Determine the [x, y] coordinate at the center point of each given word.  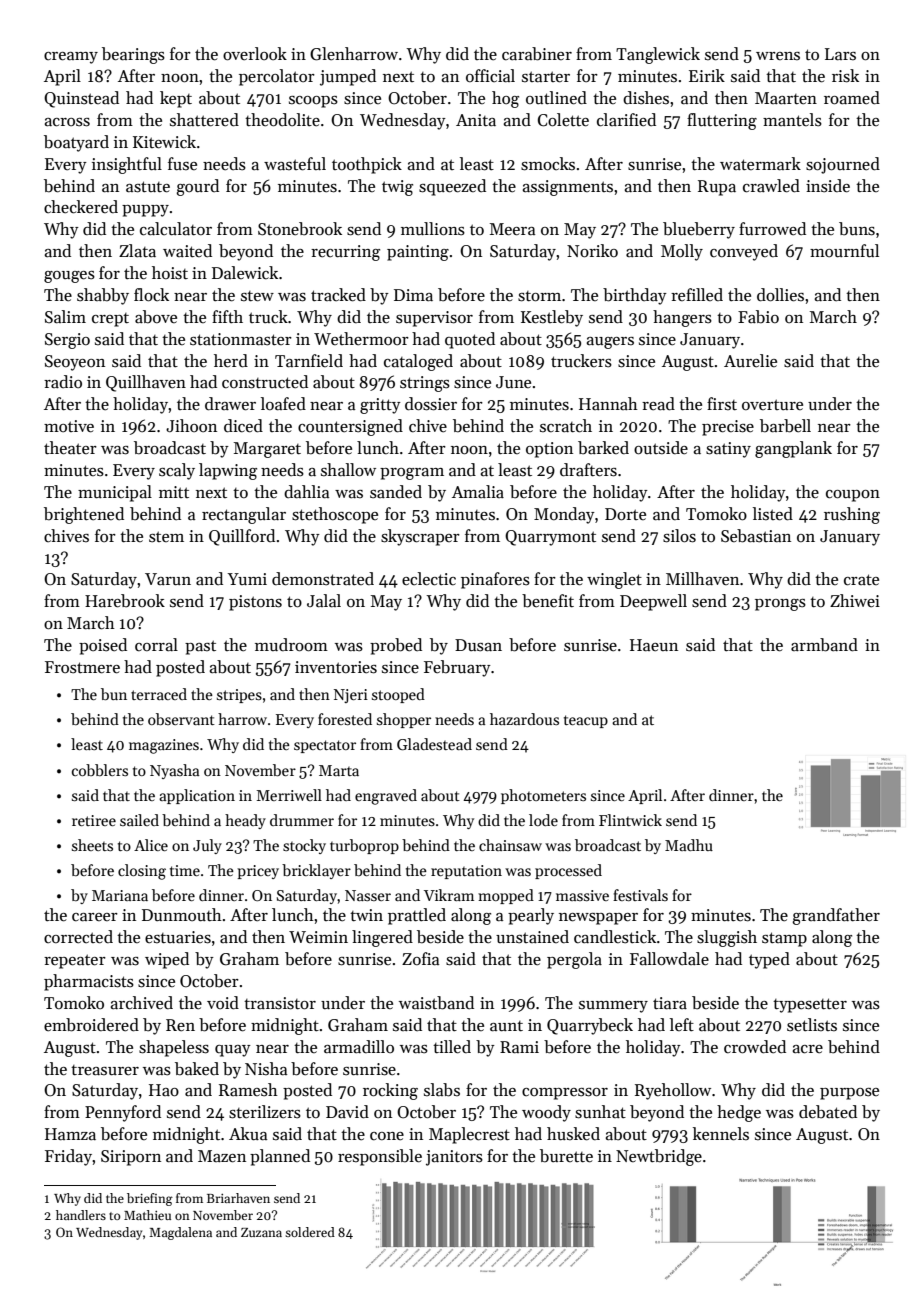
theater [70, 448]
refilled [697, 294]
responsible [380, 1157]
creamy [71, 58]
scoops [313, 102]
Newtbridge [659, 1157]
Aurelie [750, 361]
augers [610, 343]
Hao [164, 1090]
